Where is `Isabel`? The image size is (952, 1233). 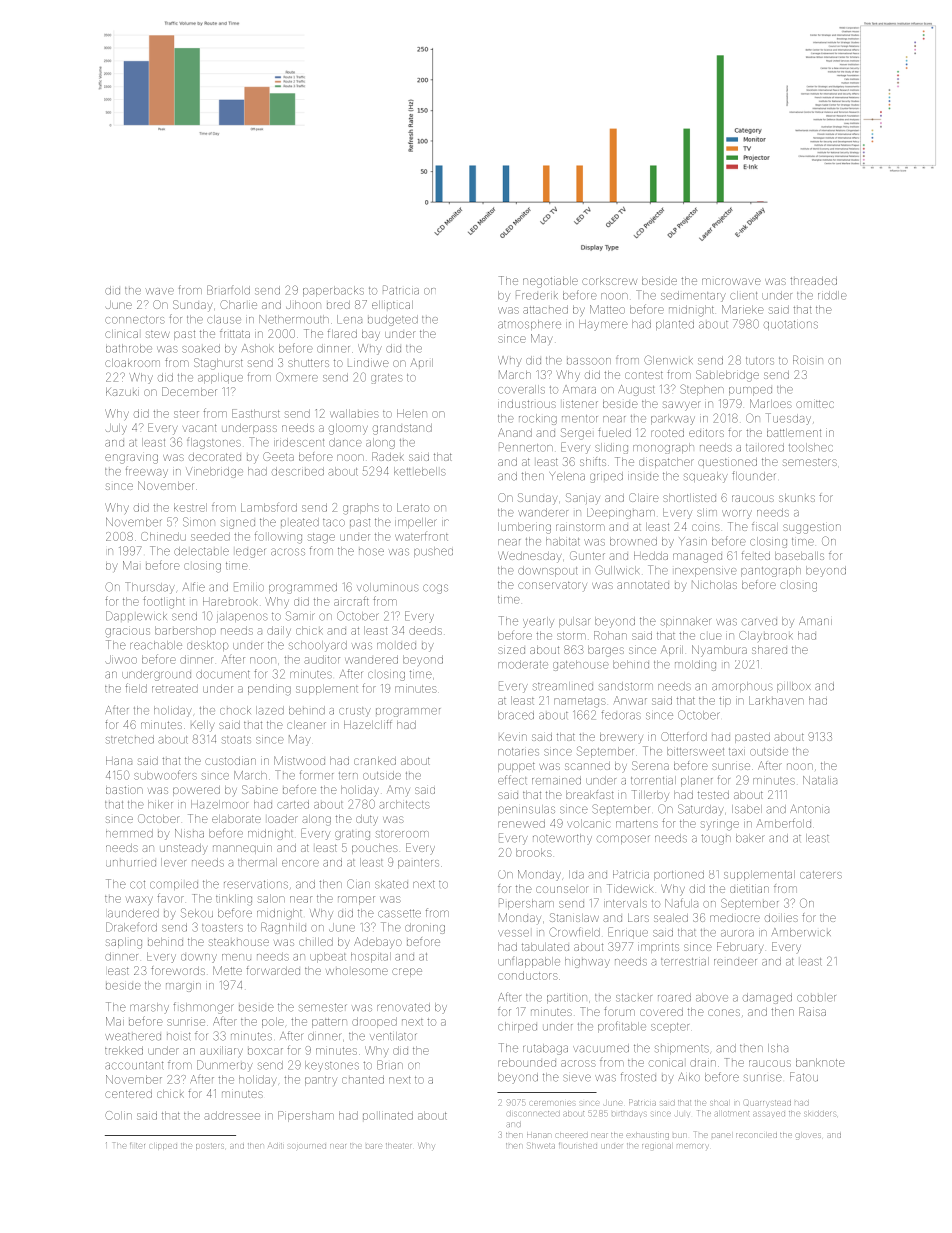
Isabel is located at coordinates (747, 809).
